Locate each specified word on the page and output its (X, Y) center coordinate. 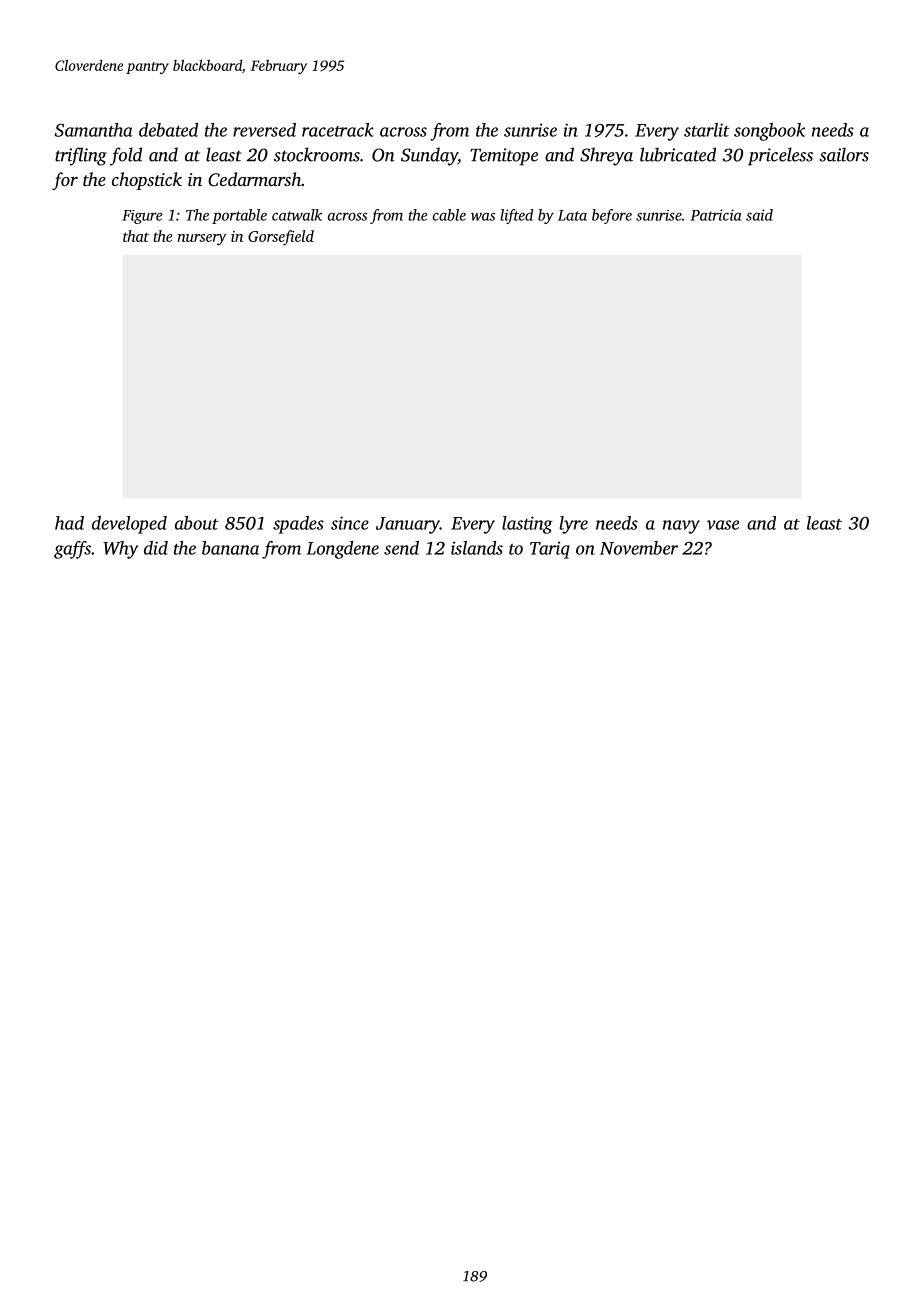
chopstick (147, 181)
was (483, 216)
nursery (202, 240)
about (197, 523)
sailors (844, 154)
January (408, 525)
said (759, 215)
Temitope (504, 157)
